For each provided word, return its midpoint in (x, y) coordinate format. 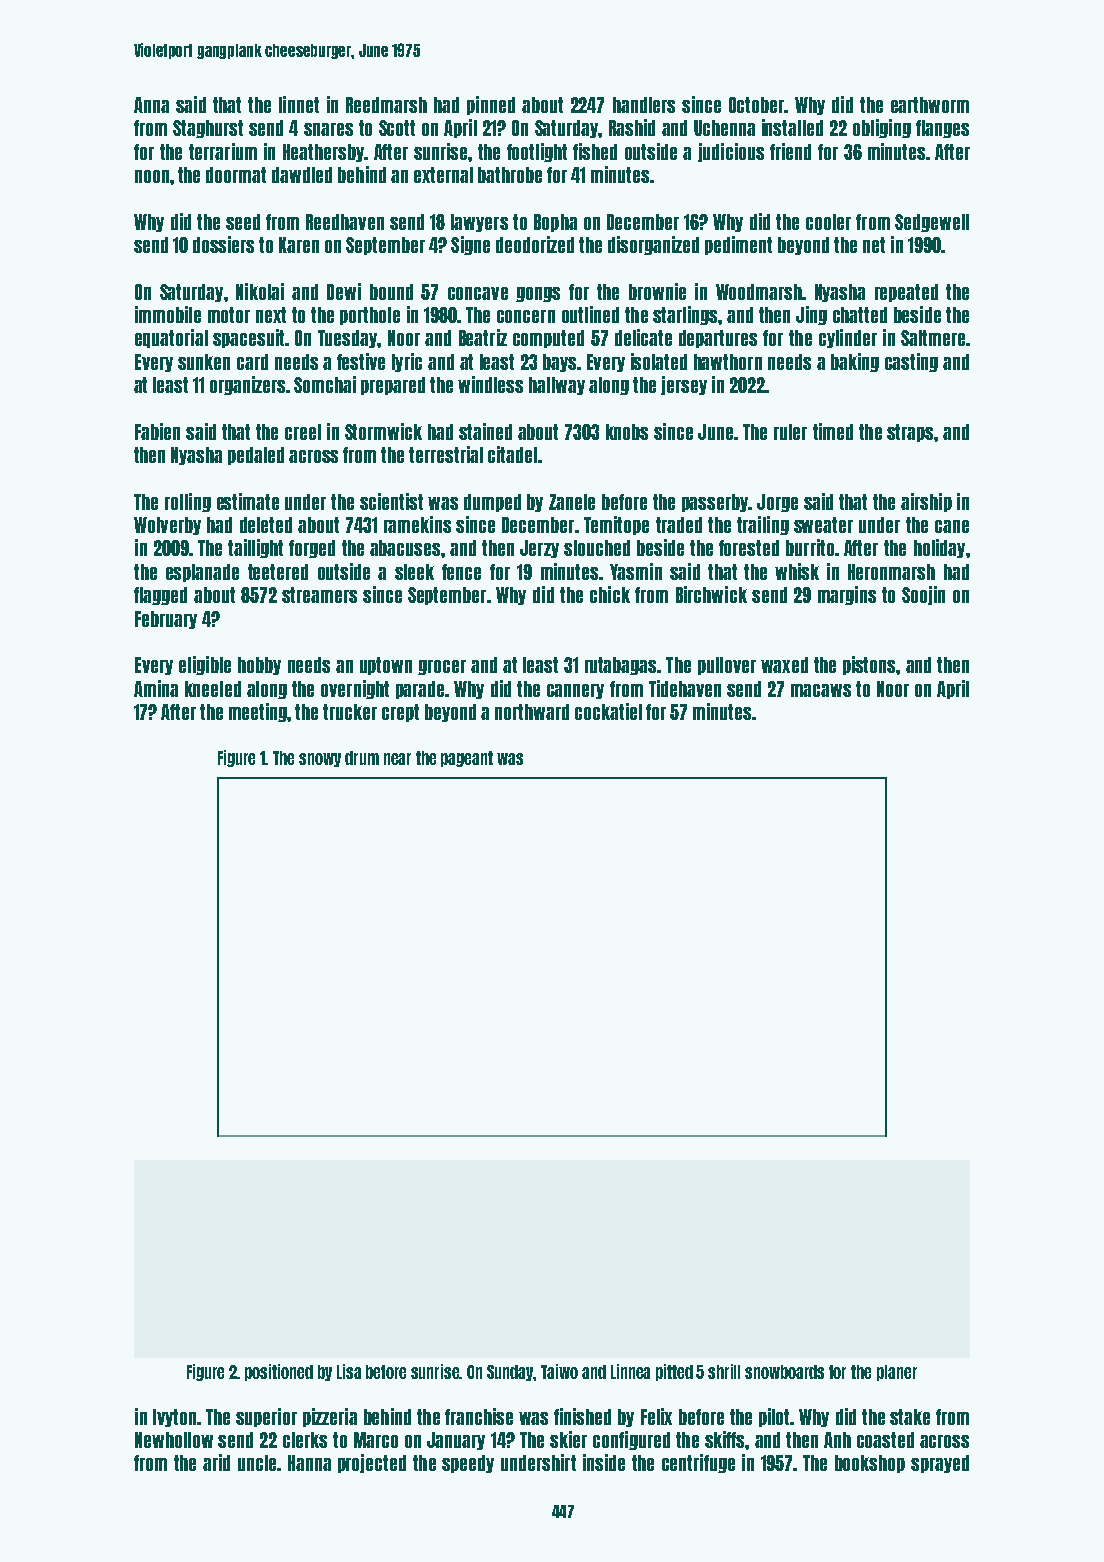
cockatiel (608, 711)
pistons (869, 665)
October (756, 105)
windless (490, 384)
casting (911, 362)
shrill (724, 1371)
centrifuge (698, 1463)
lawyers (479, 223)
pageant (467, 759)
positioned (279, 1372)
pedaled (256, 456)
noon (152, 176)
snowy (320, 760)
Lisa (349, 1371)
